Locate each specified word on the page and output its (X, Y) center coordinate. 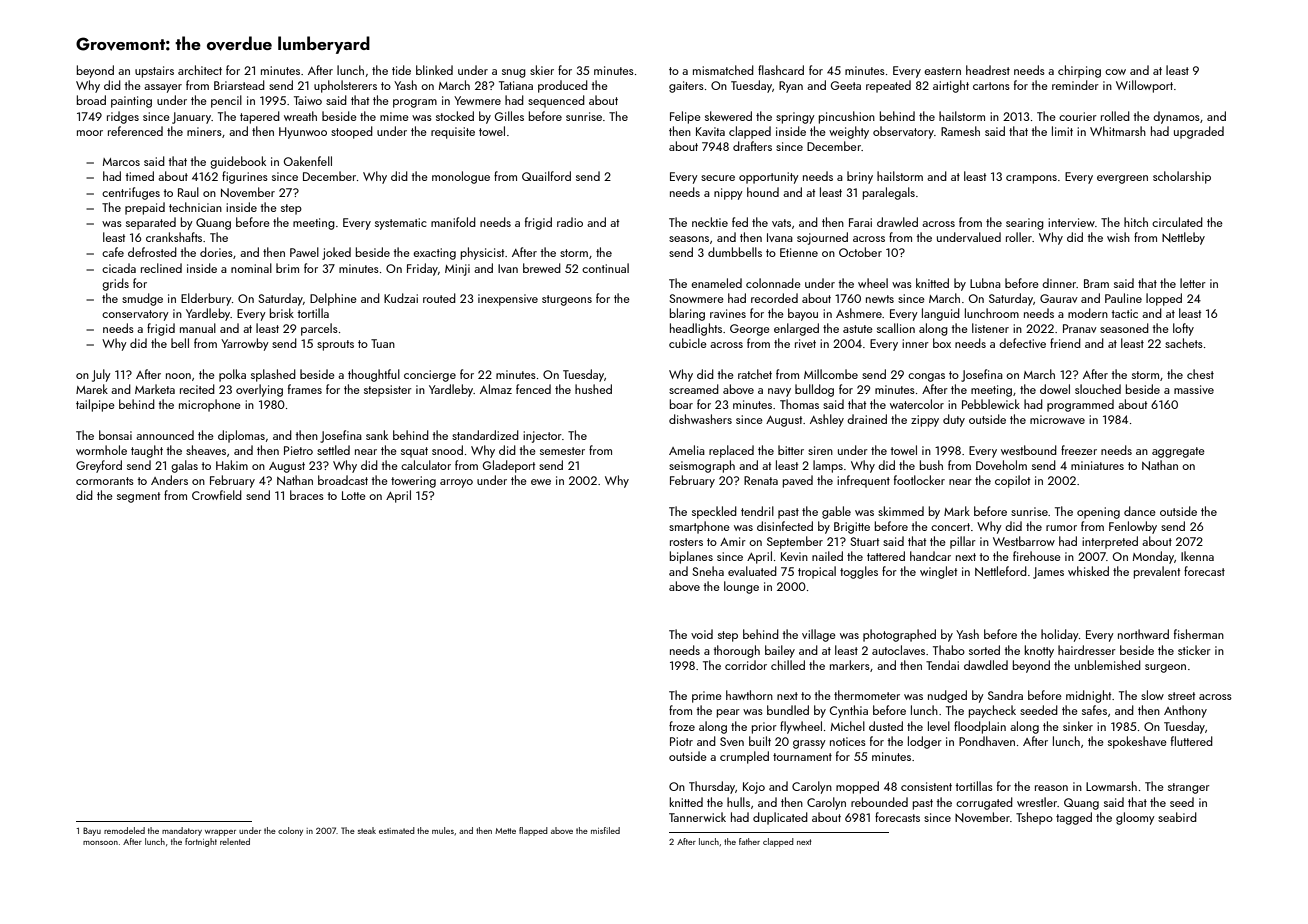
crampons (1031, 179)
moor (90, 133)
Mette (505, 831)
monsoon (100, 843)
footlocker (919, 480)
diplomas (241, 436)
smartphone (699, 527)
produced (563, 86)
